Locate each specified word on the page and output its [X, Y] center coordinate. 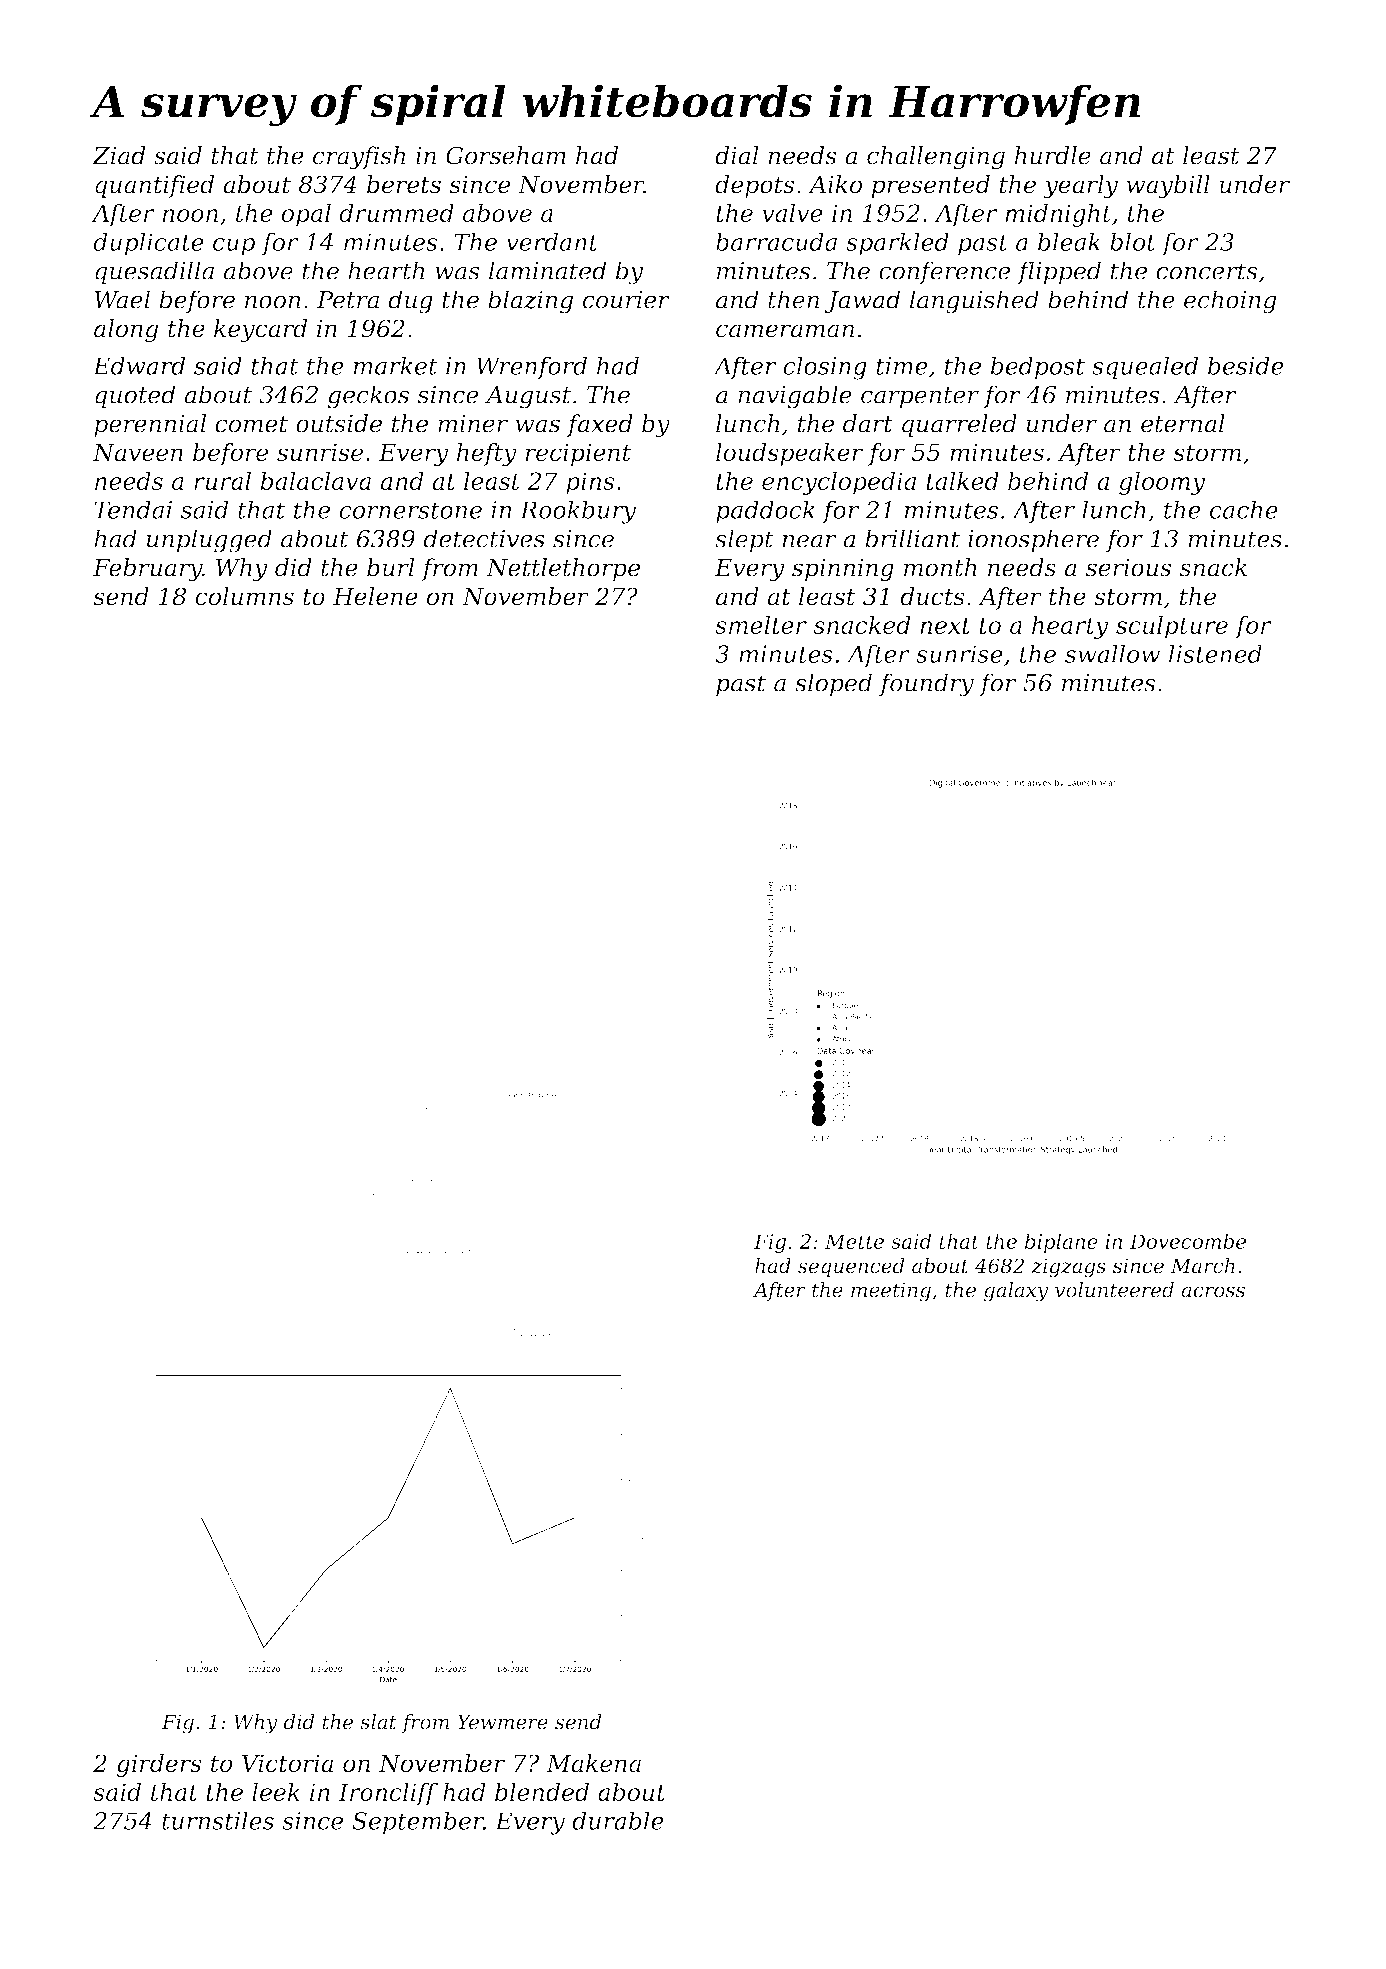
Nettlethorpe [563, 569]
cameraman [785, 331]
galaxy [1016, 1292]
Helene [375, 596]
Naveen [138, 452]
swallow [1112, 653]
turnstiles [218, 1820]
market [395, 365]
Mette [854, 1241]
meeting [891, 1292]
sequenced [851, 1267]
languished [974, 302]
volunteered [1114, 1290]
